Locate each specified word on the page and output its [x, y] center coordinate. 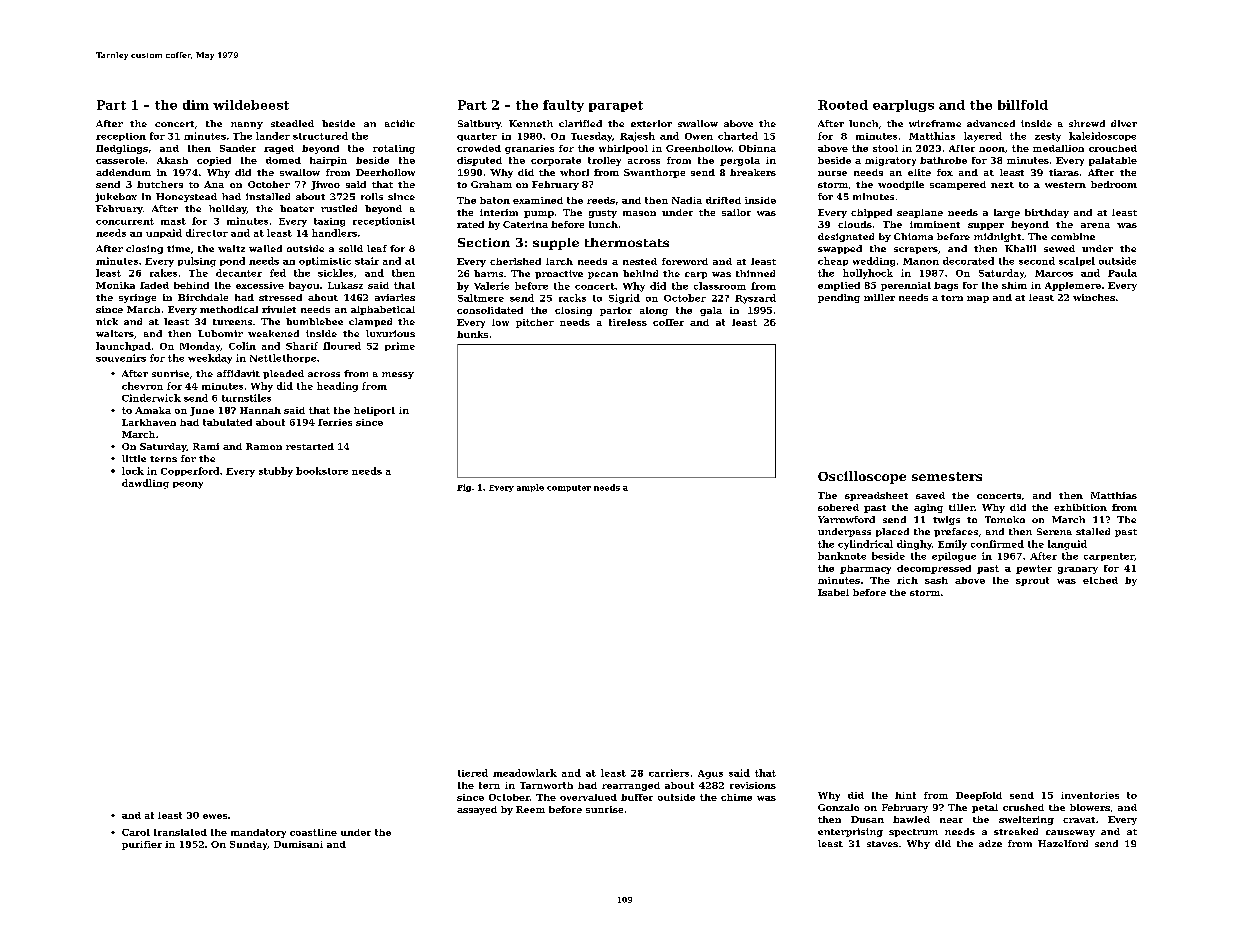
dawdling [145, 484]
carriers [669, 773]
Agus [710, 774]
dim [196, 105]
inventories [1090, 795]
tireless [628, 322]
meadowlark [525, 773]
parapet [616, 106]
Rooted [843, 105]
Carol [136, 832]
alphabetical [383, 310]
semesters [947, 476]
